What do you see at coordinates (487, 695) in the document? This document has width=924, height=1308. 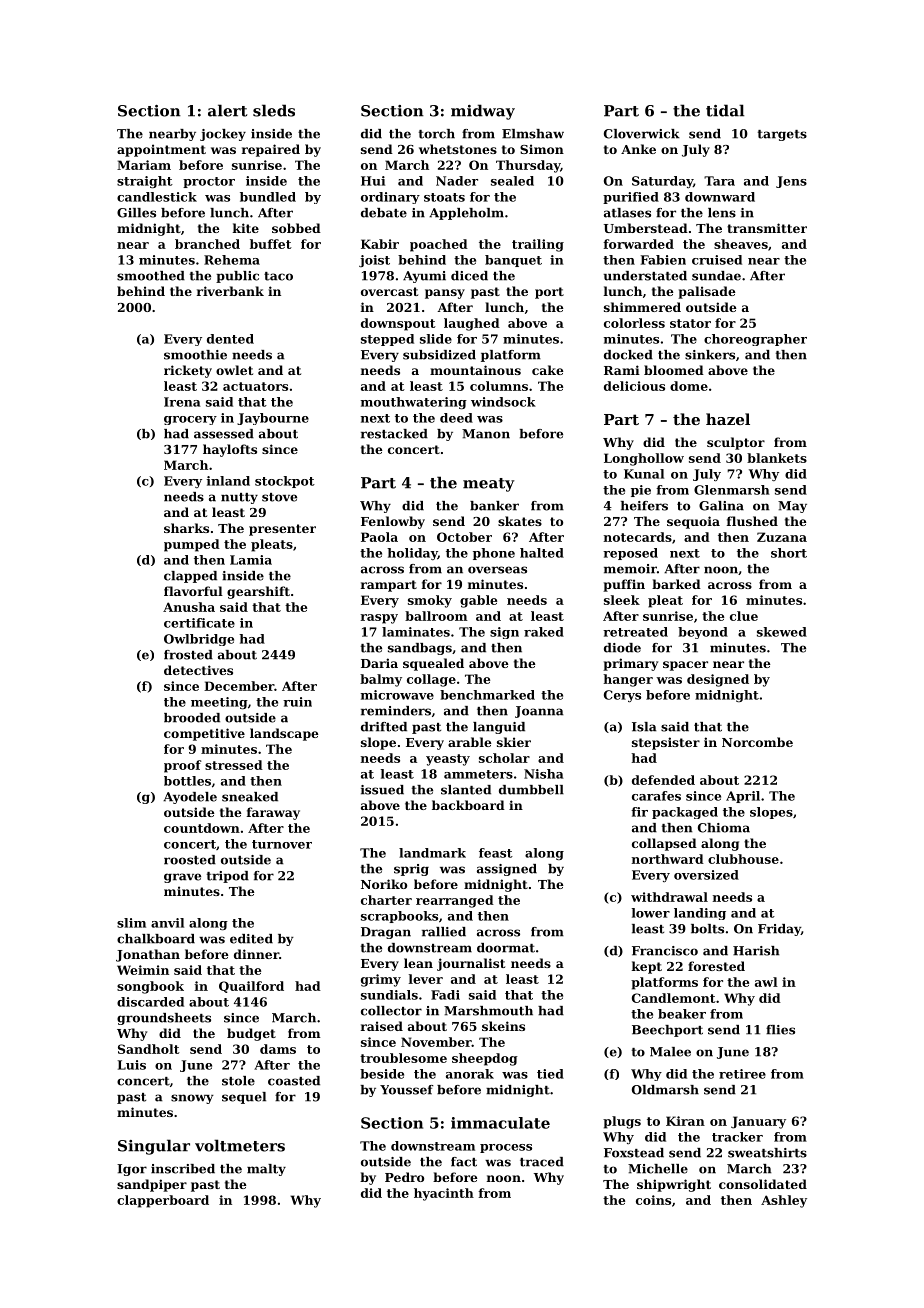 I see `benchmarked` at bounding box center [487, 695].
